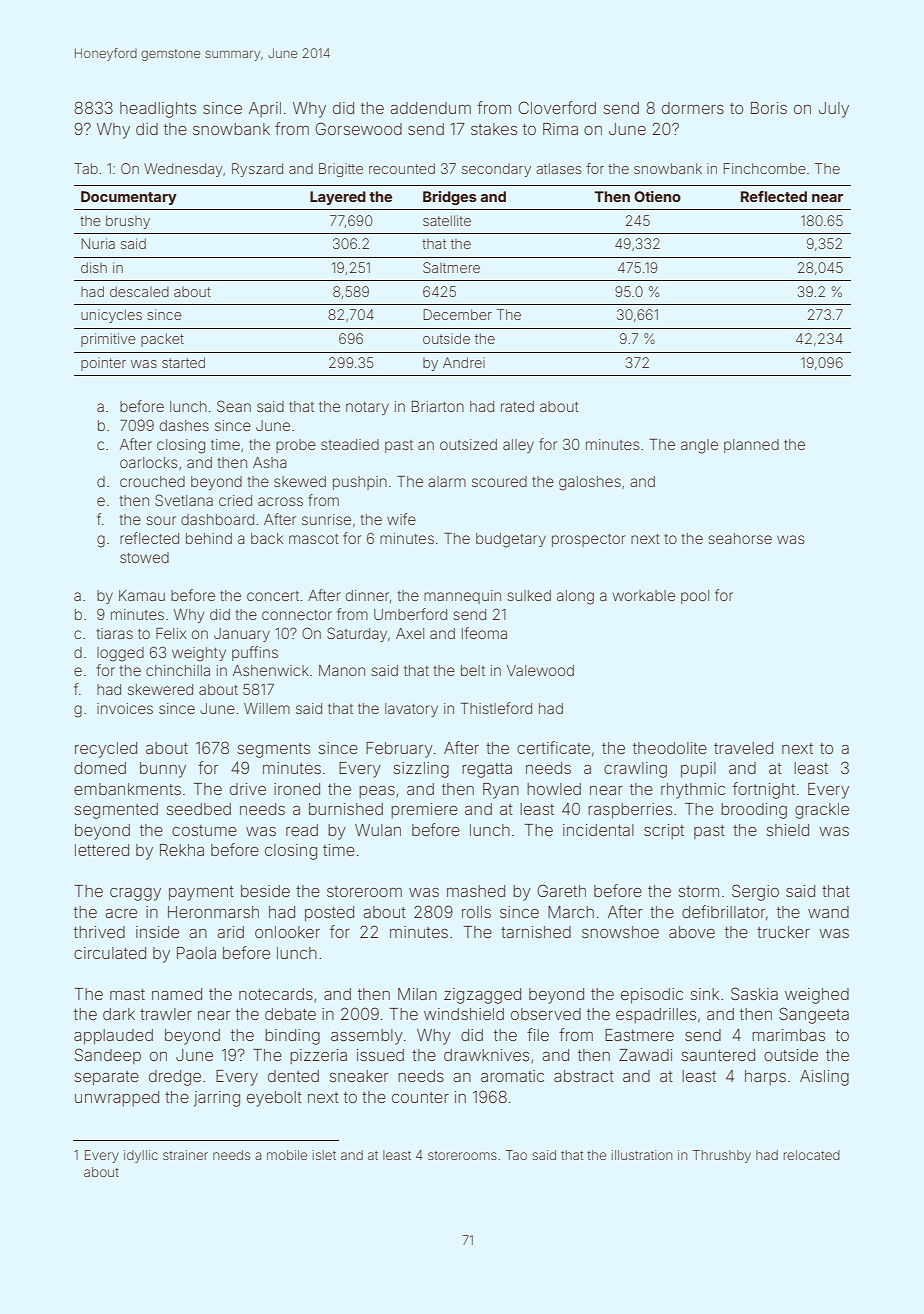  Describe the element at coordinates (103, 364) in the document. I see `pointer` at that location.
